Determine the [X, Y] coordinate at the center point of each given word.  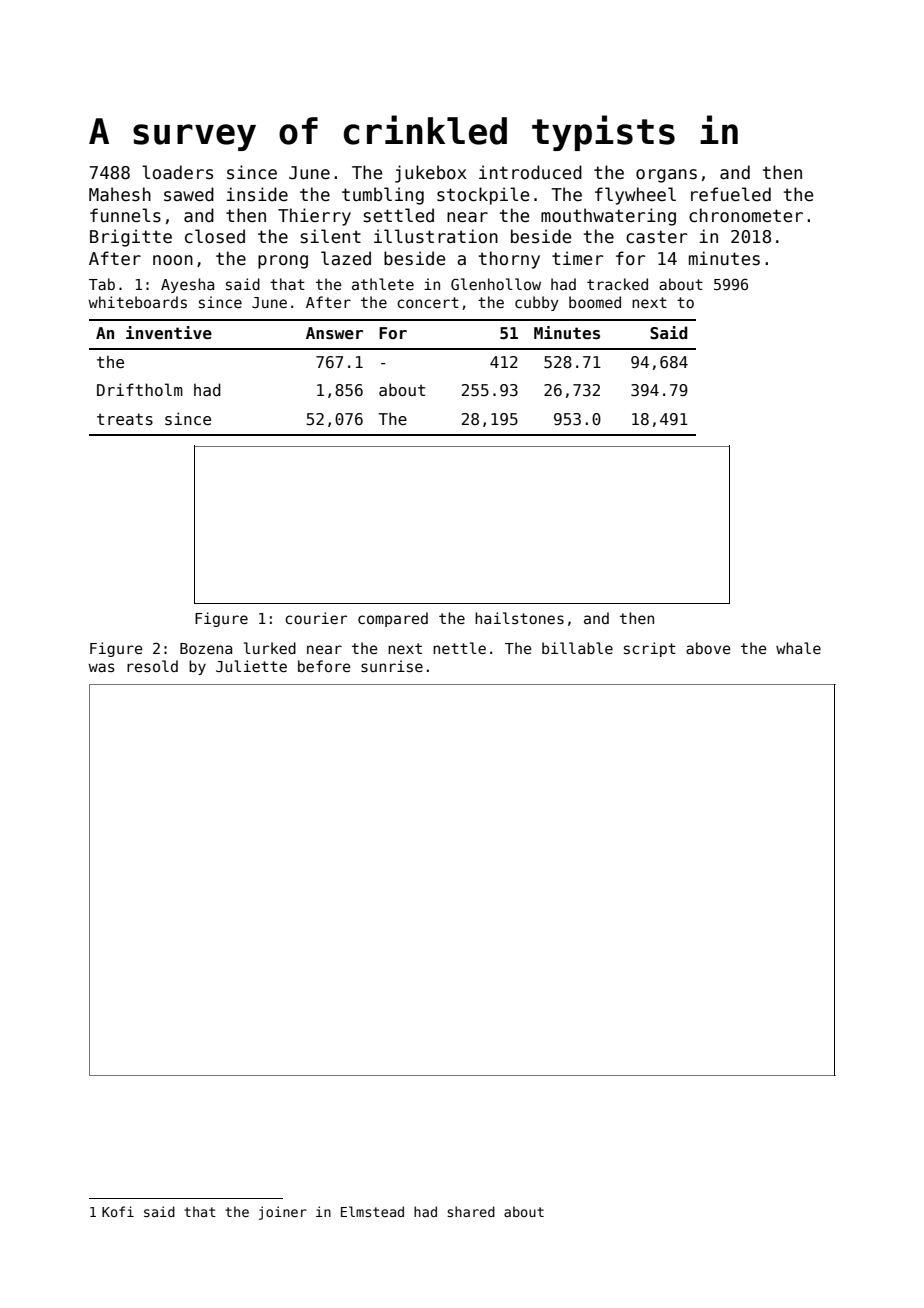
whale [798, 648]
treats [125, 419]
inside [257, 194]
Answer [334, 333]
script [650, 649]
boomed [595, 302]
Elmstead [372, 1211]
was [101, 667]
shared [471, 1211]
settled [399, 215]
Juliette [251, 666]
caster [657, 237]
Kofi [118, 1211]
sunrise [392, 666]
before [324, 666]
